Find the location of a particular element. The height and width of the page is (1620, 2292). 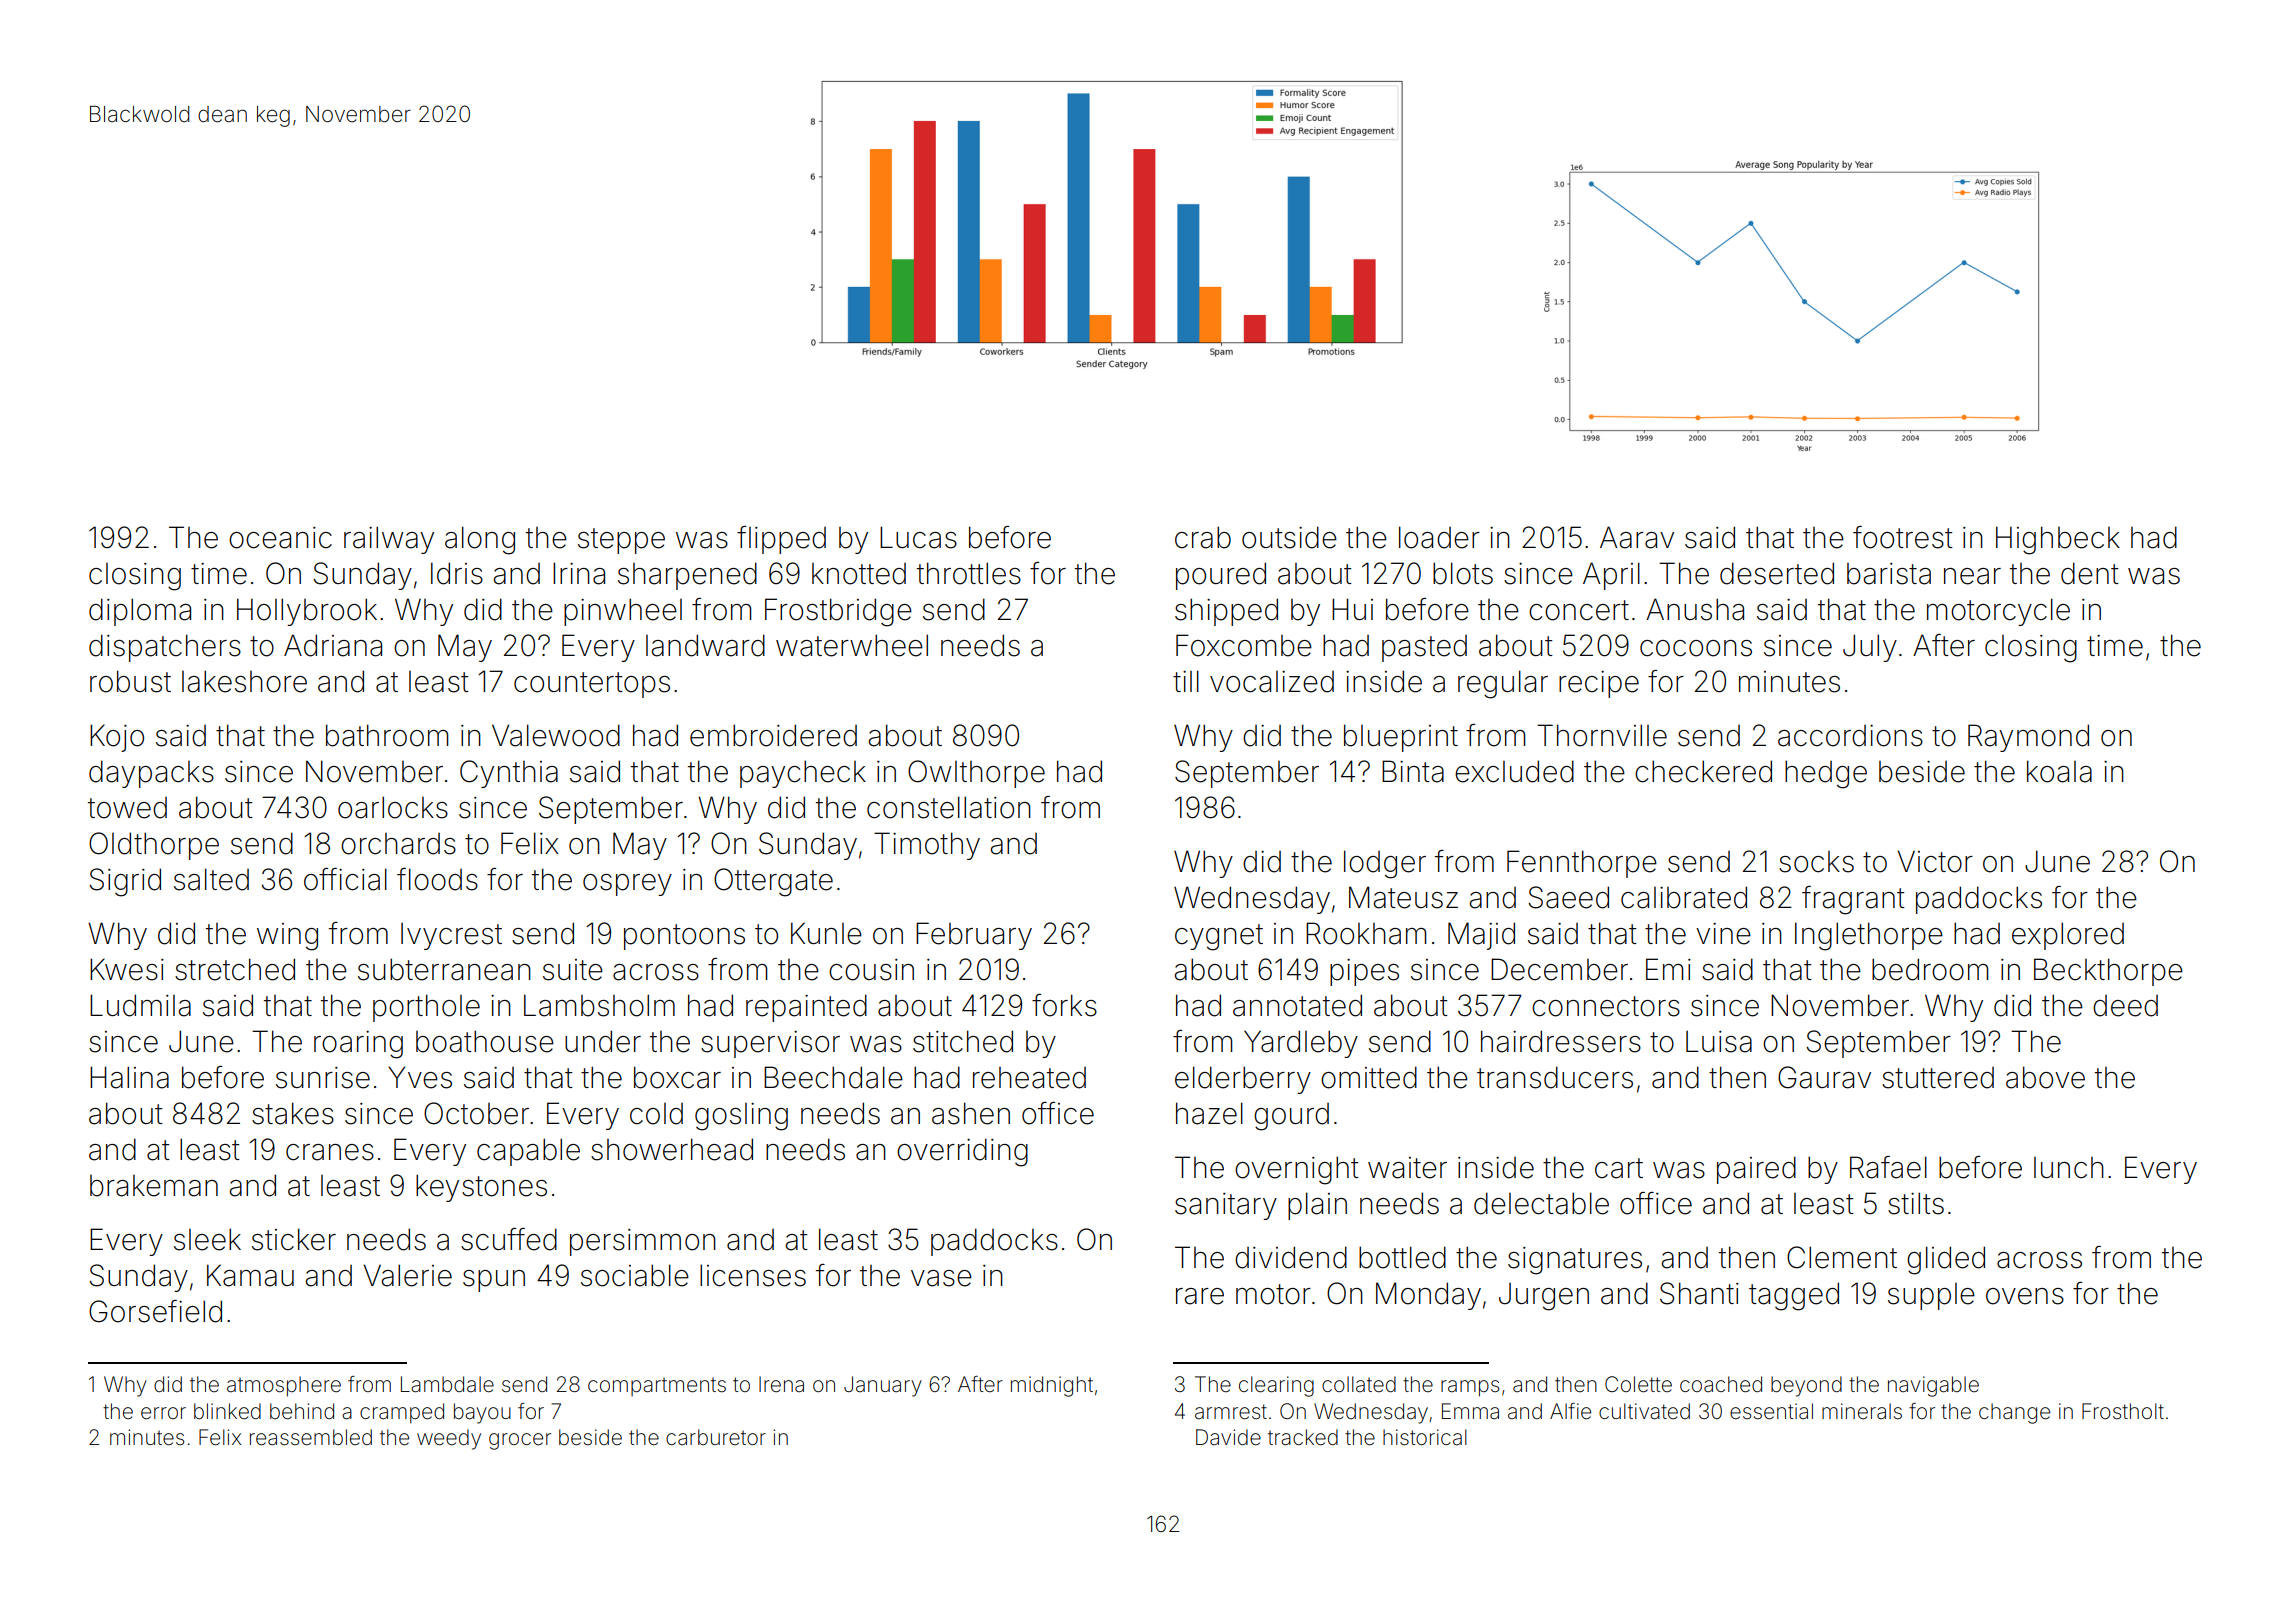

footrest is located at coordinates (1903, 537).
